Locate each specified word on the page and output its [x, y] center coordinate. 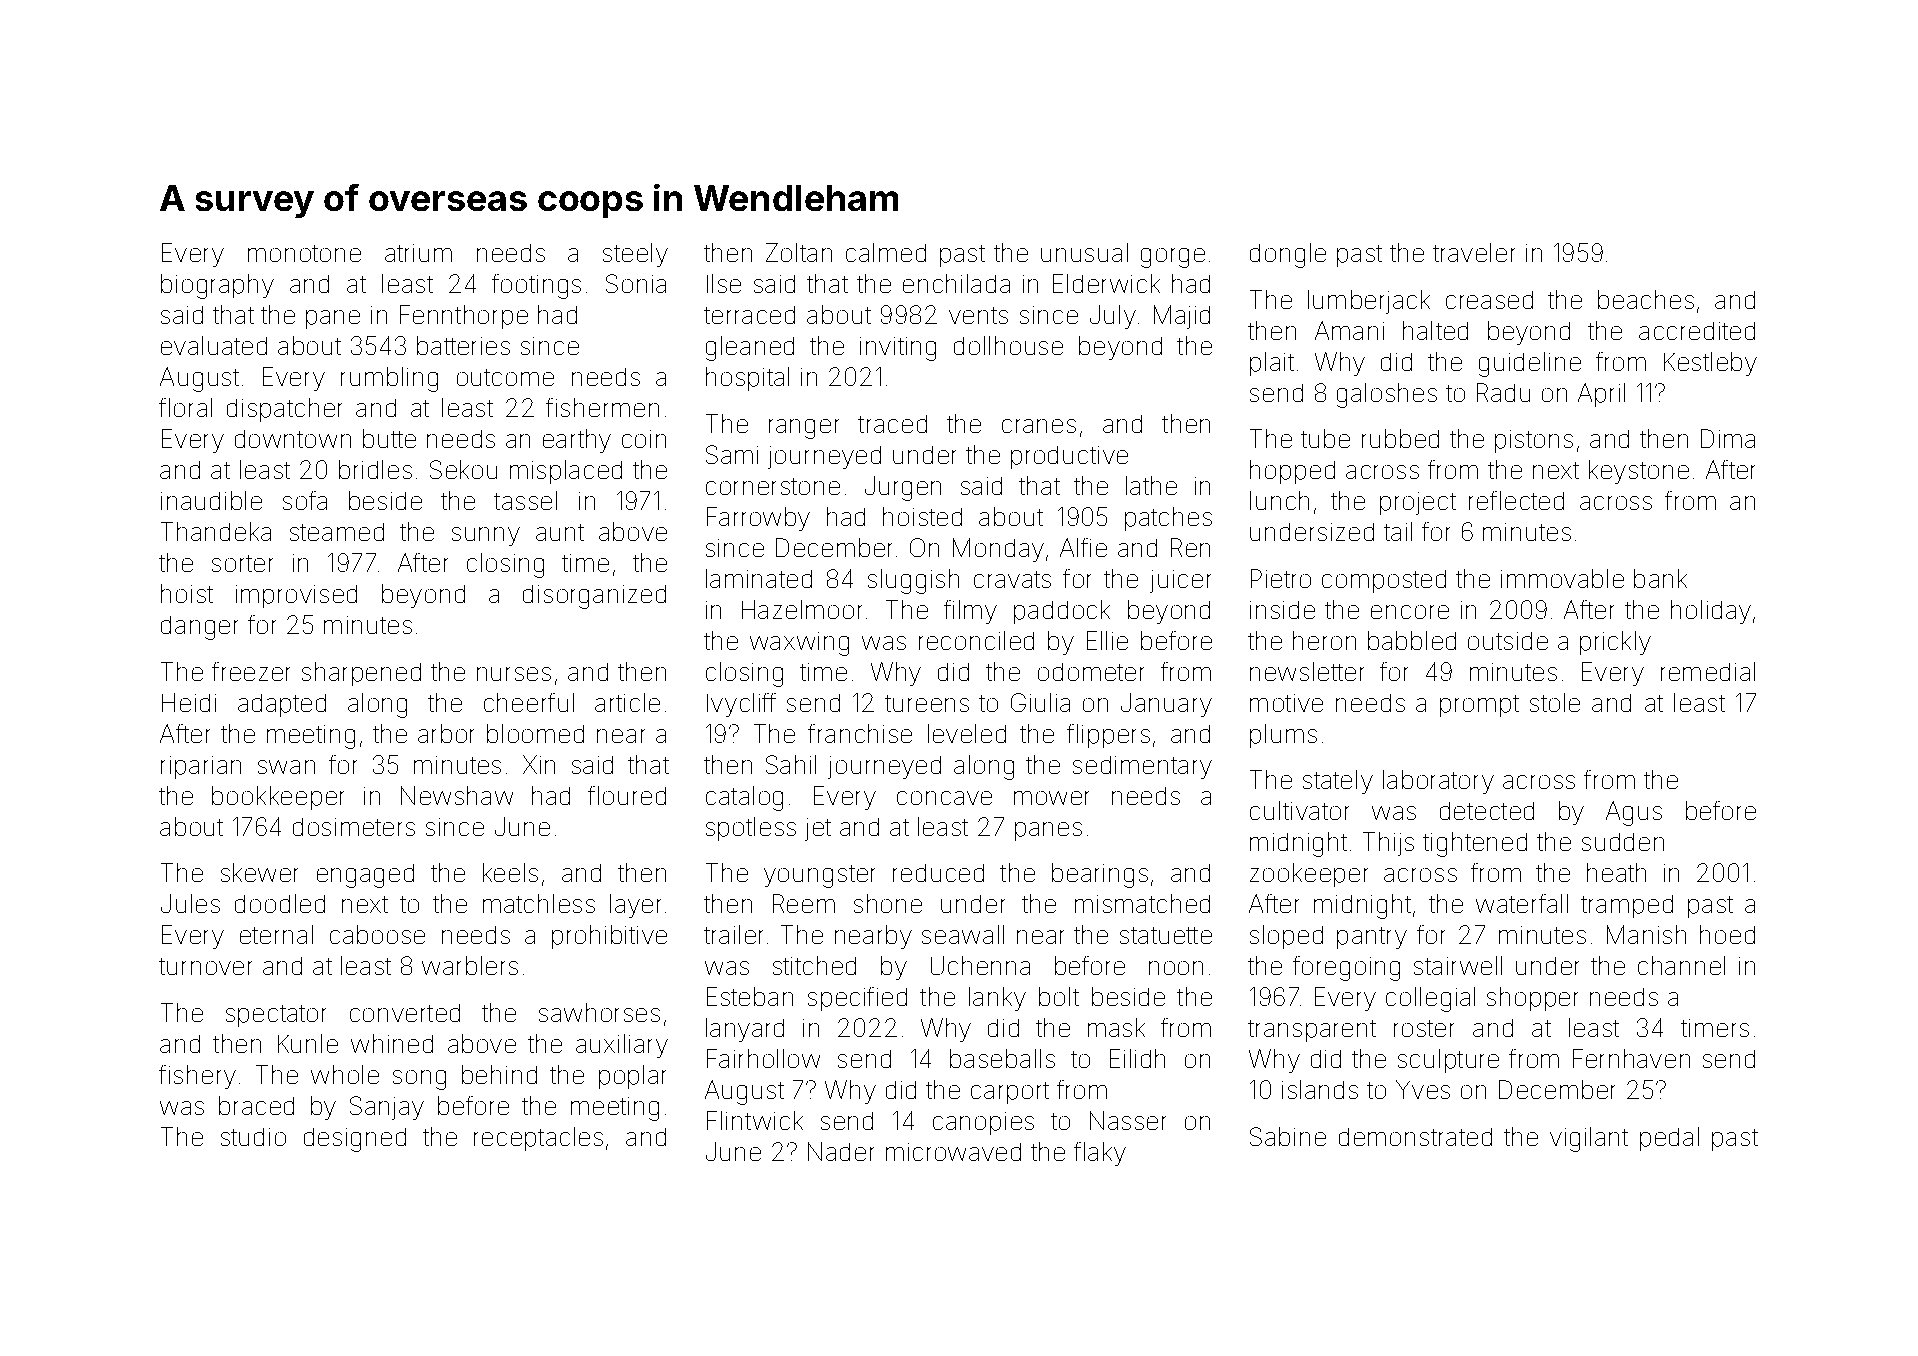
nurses [514, 674]
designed [355, 1140]
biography [217, 286]
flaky [1100, 1154]
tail [1398, 531]
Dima [1728, 438]
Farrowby [758, 519]
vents [978, 315]
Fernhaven [1631, 1058]
